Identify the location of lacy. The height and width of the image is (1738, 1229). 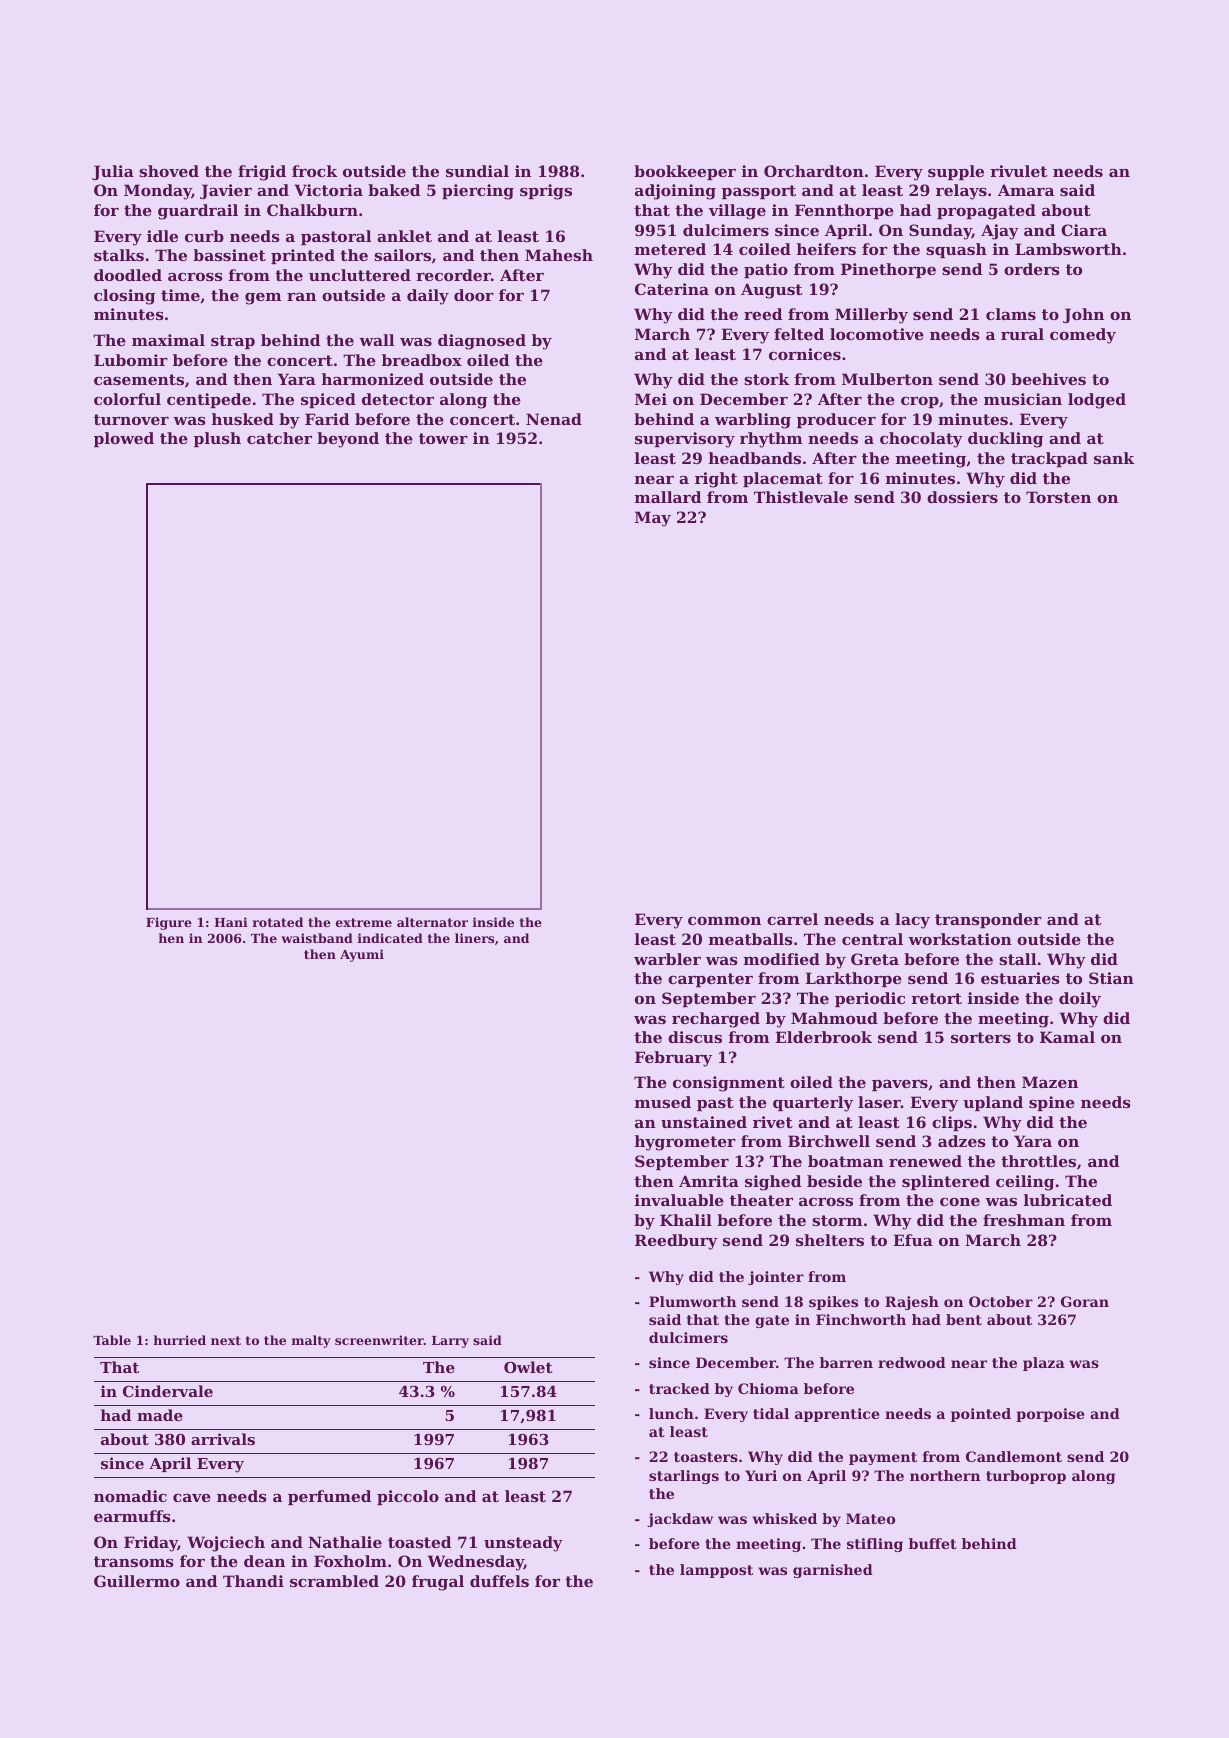
(912, 921).
